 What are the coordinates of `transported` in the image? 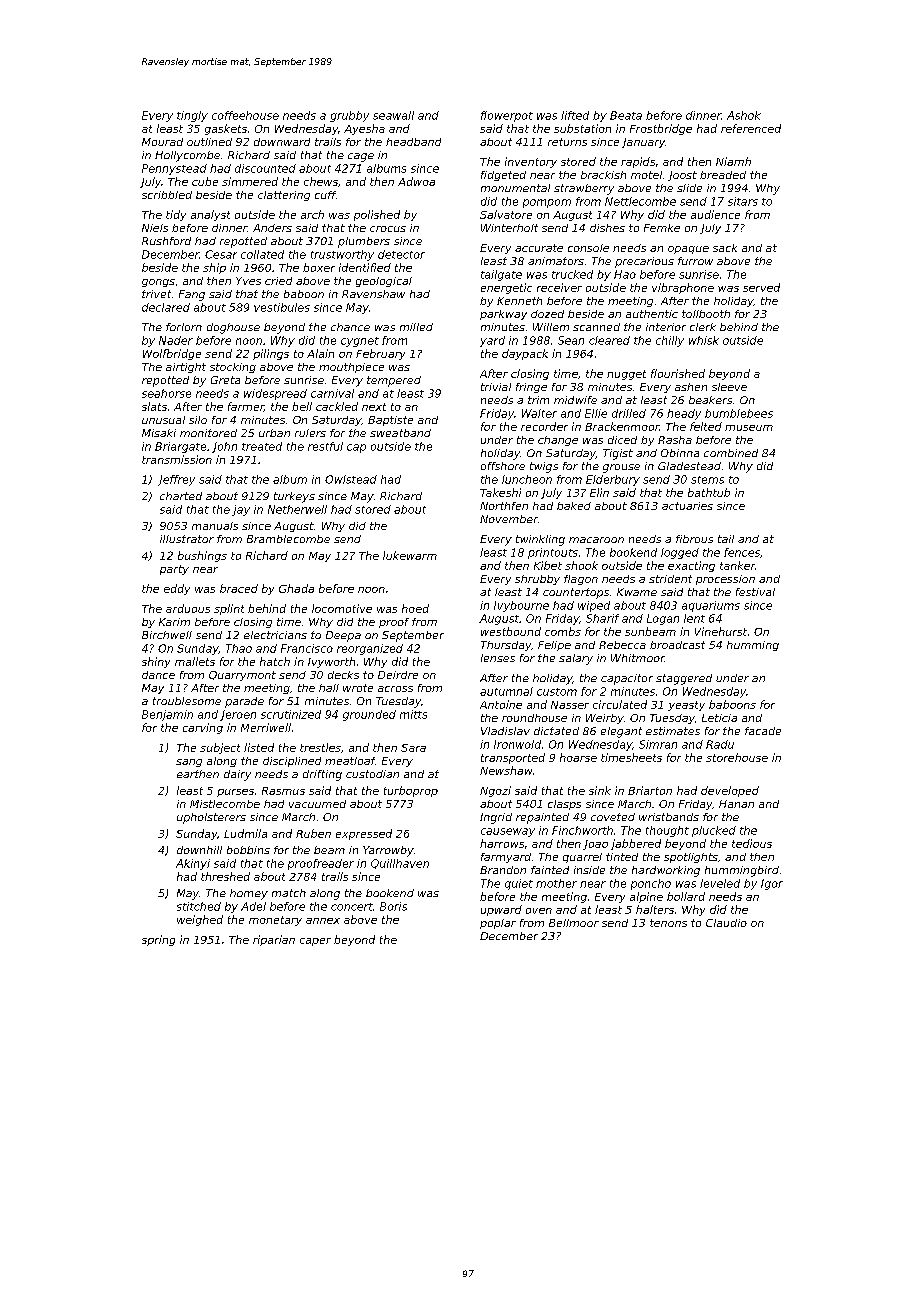 It's located at (513, 758).
